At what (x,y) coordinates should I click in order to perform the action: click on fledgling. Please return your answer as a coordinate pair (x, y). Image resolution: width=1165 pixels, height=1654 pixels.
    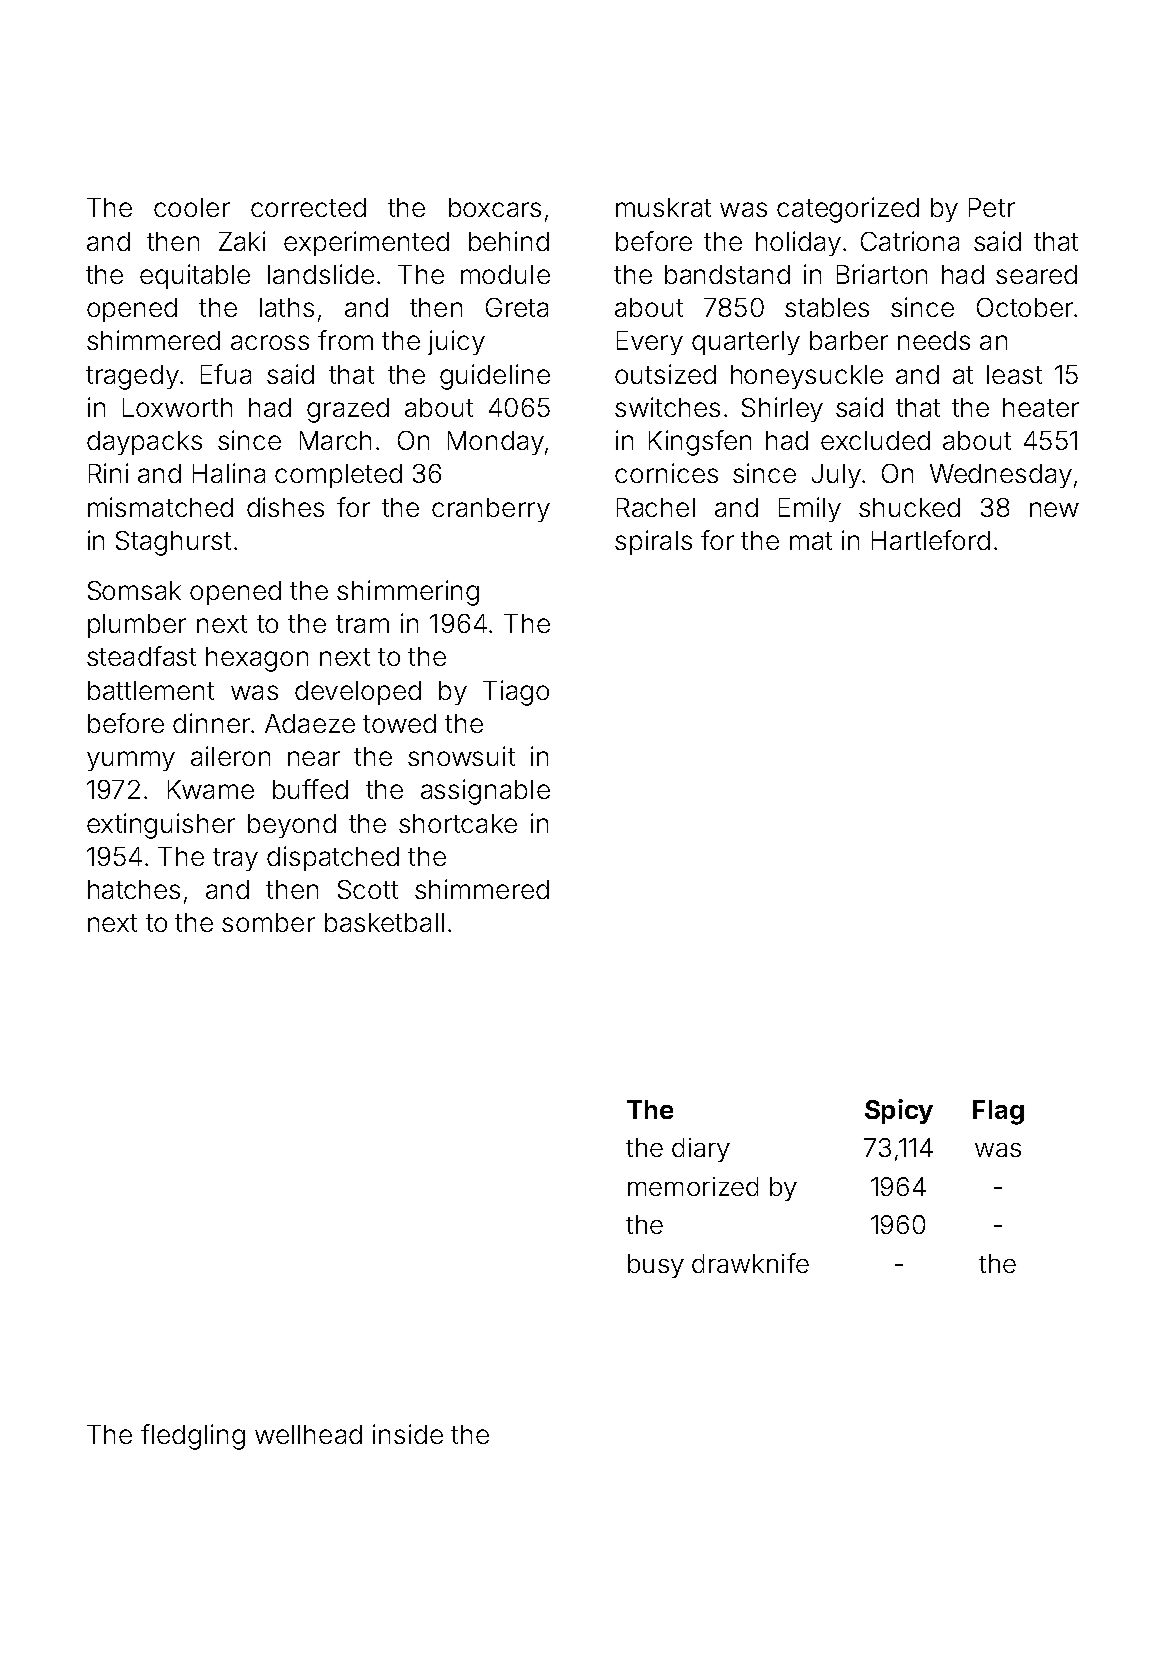
    Looking at the image, I should click on (193, 1437).
